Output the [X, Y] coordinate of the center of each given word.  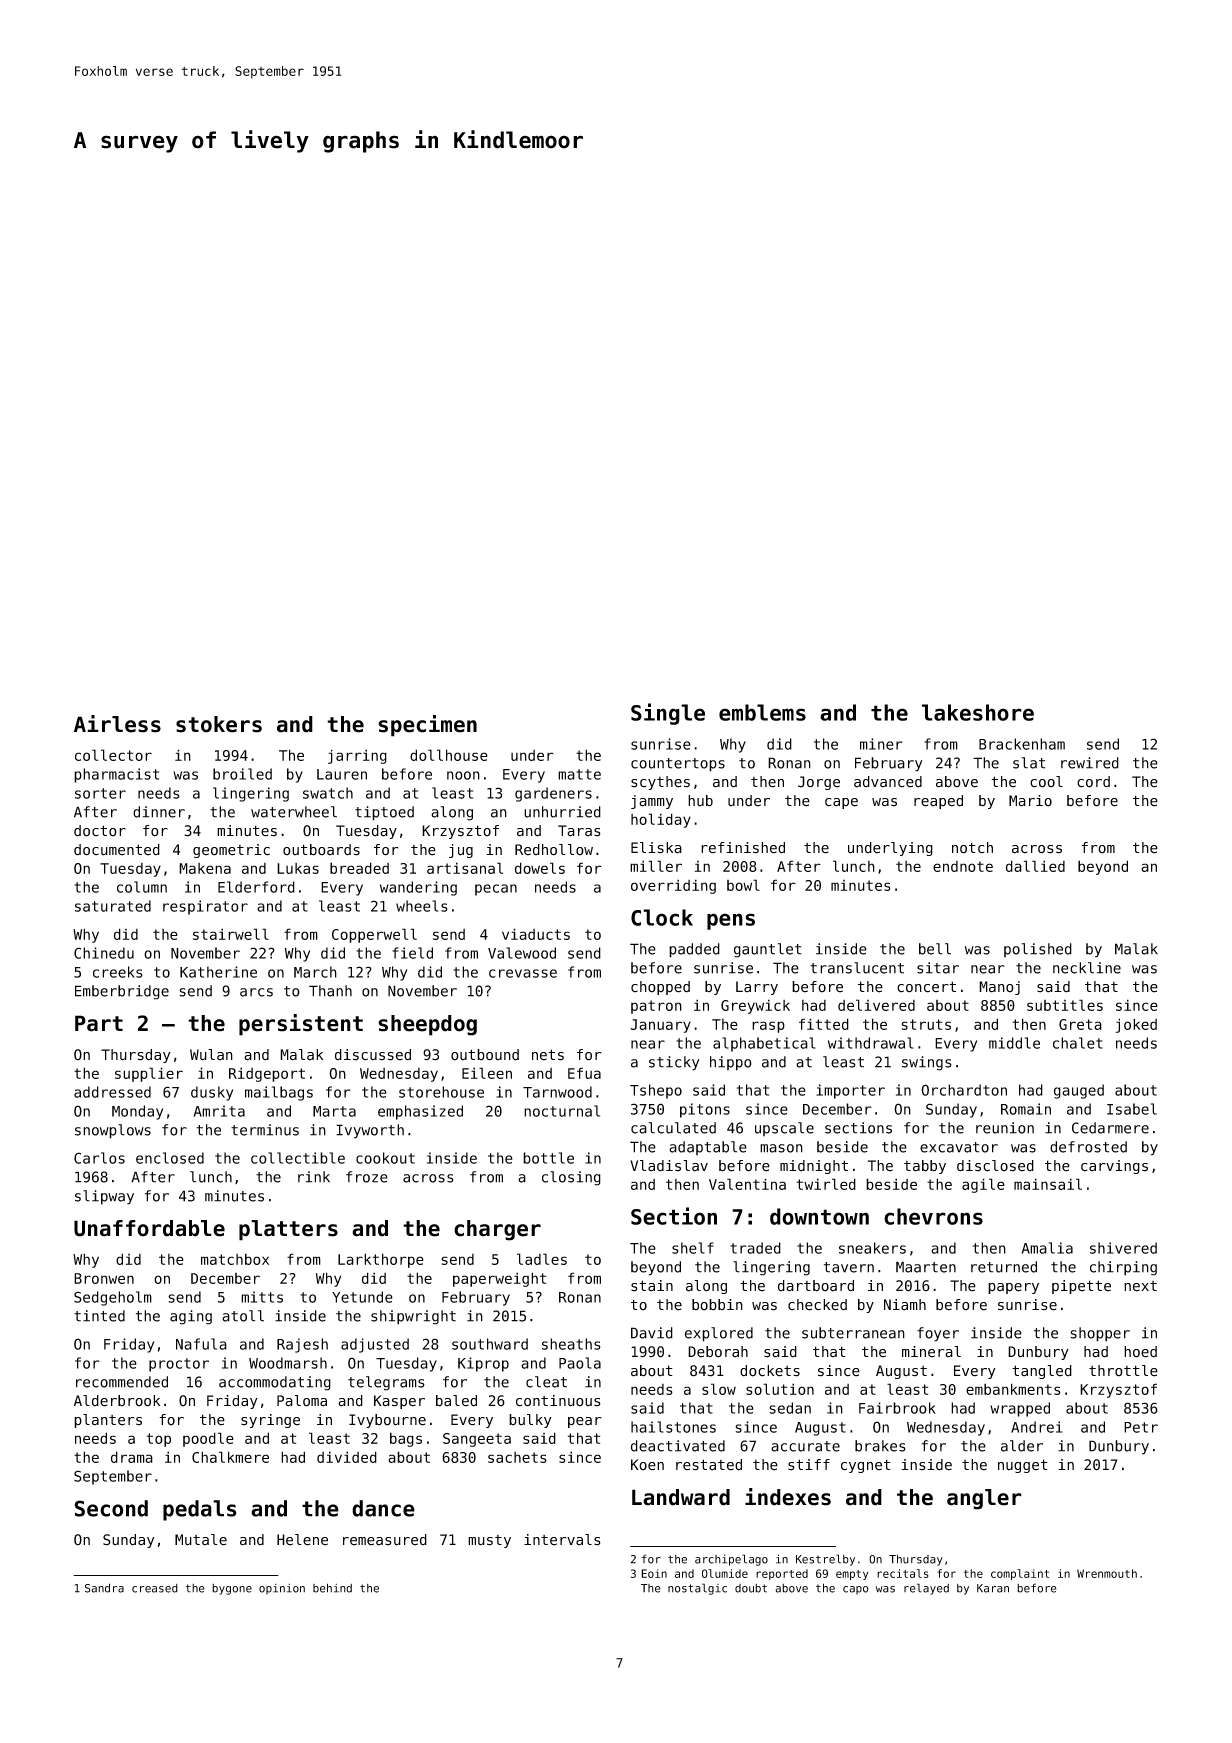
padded [694, 950]
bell [935, 949]
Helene [302, 1540]
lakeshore [978, 712]
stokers [219, 724]
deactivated [678, 1446]
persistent [301, 1025]
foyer [938, 1334]
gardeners [553, 794]
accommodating [275, 1383]
